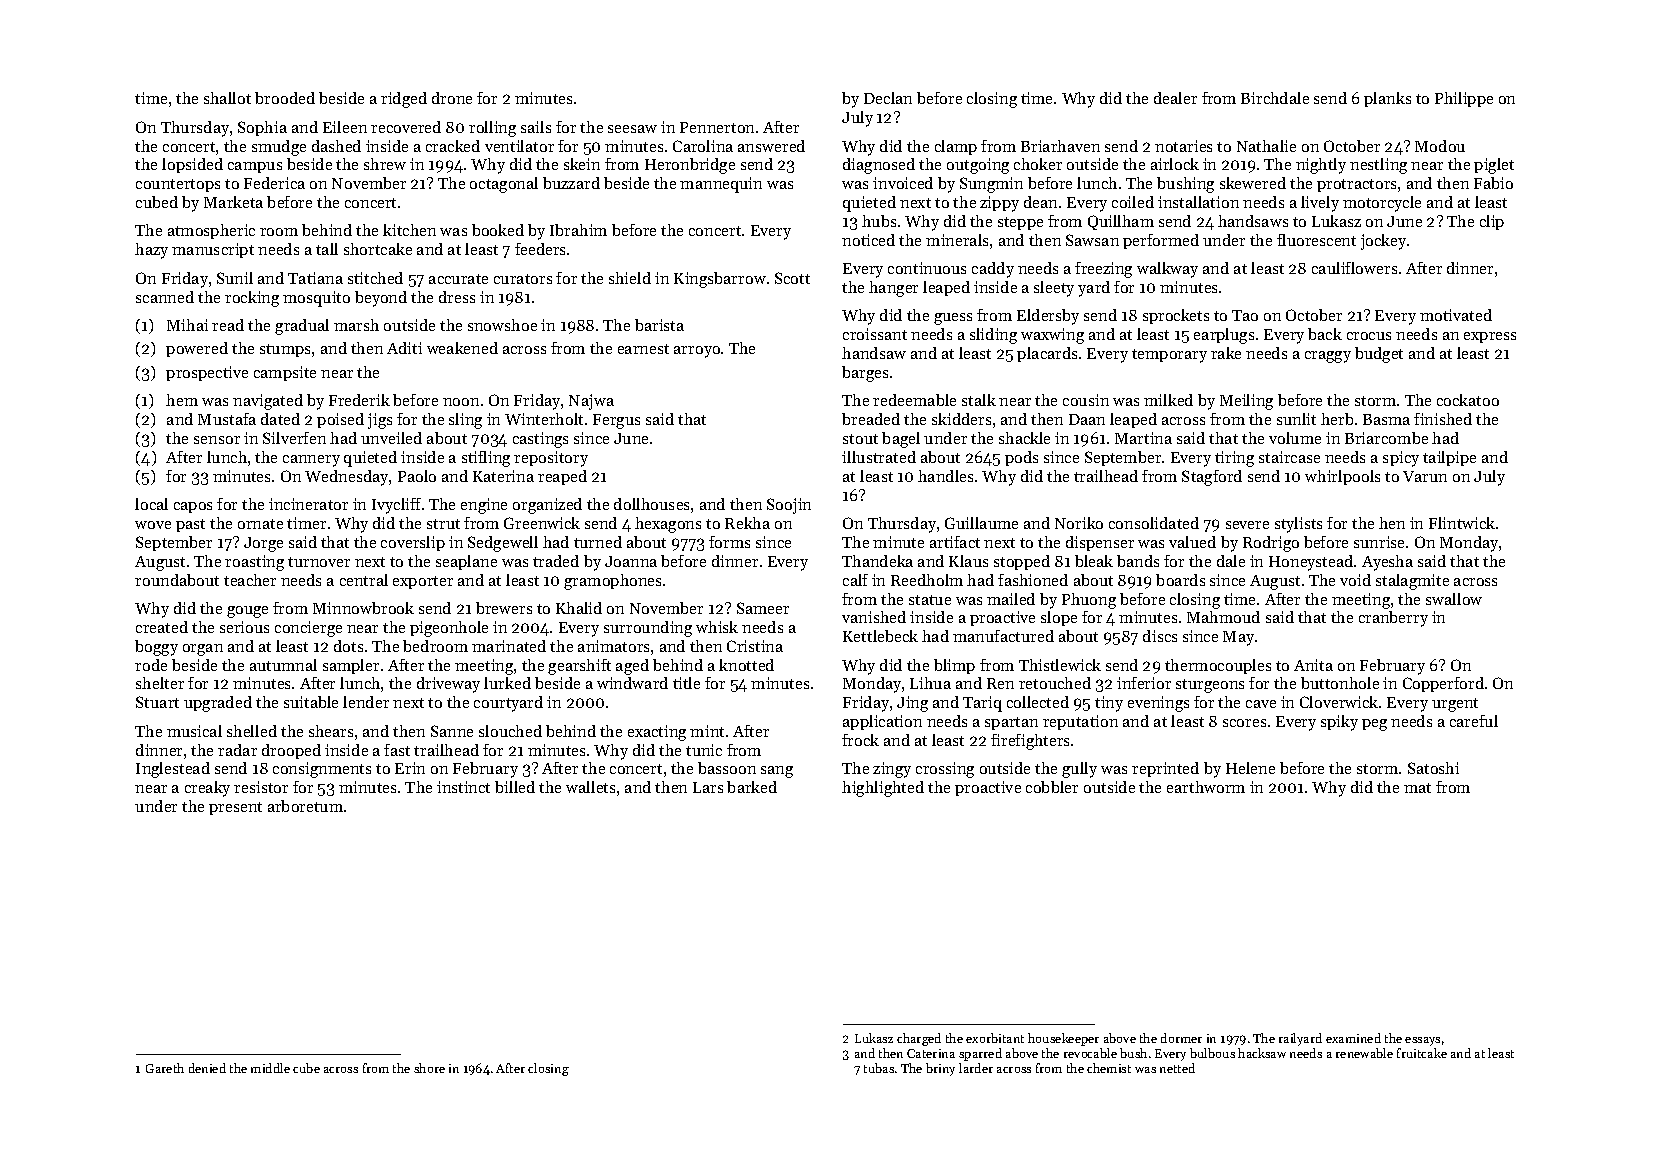 This document has height=1174, width=1660. What do you see at coordinates (429, 1068) in the document?
I see `shore` at bounding box center [429, 1068].
